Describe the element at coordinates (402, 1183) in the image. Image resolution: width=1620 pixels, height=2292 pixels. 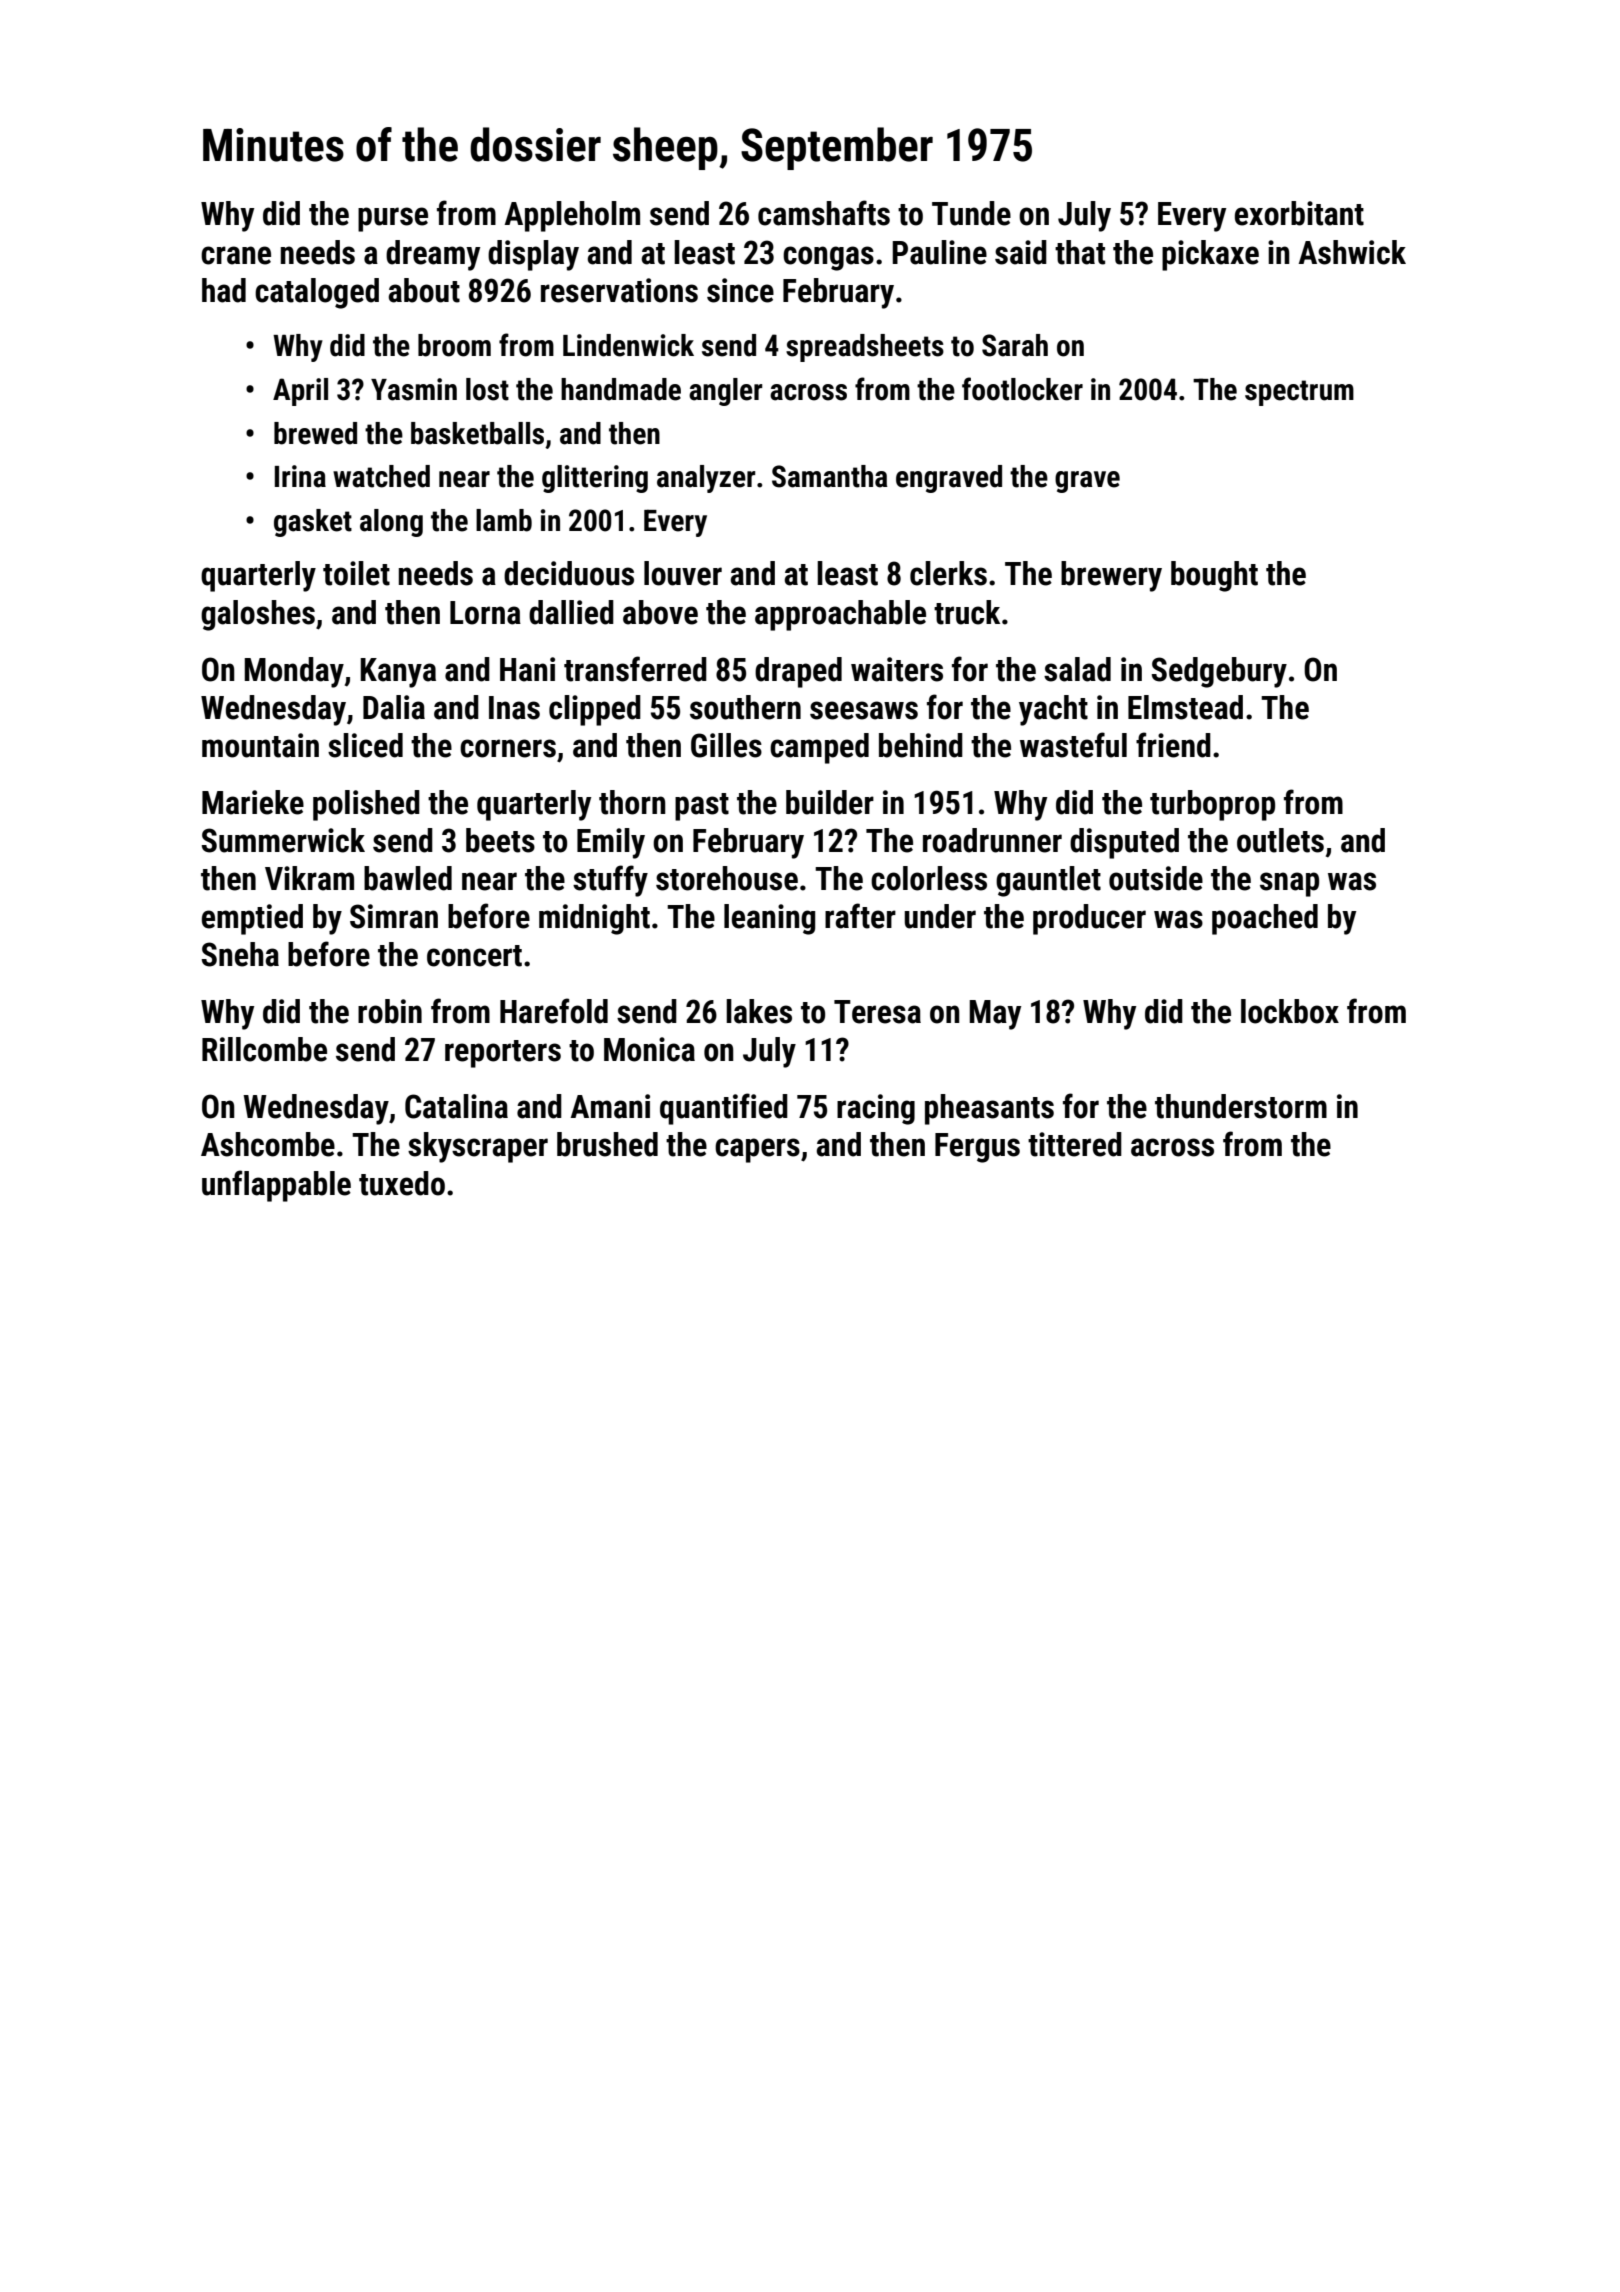
I see `tuxedo` at that location.
